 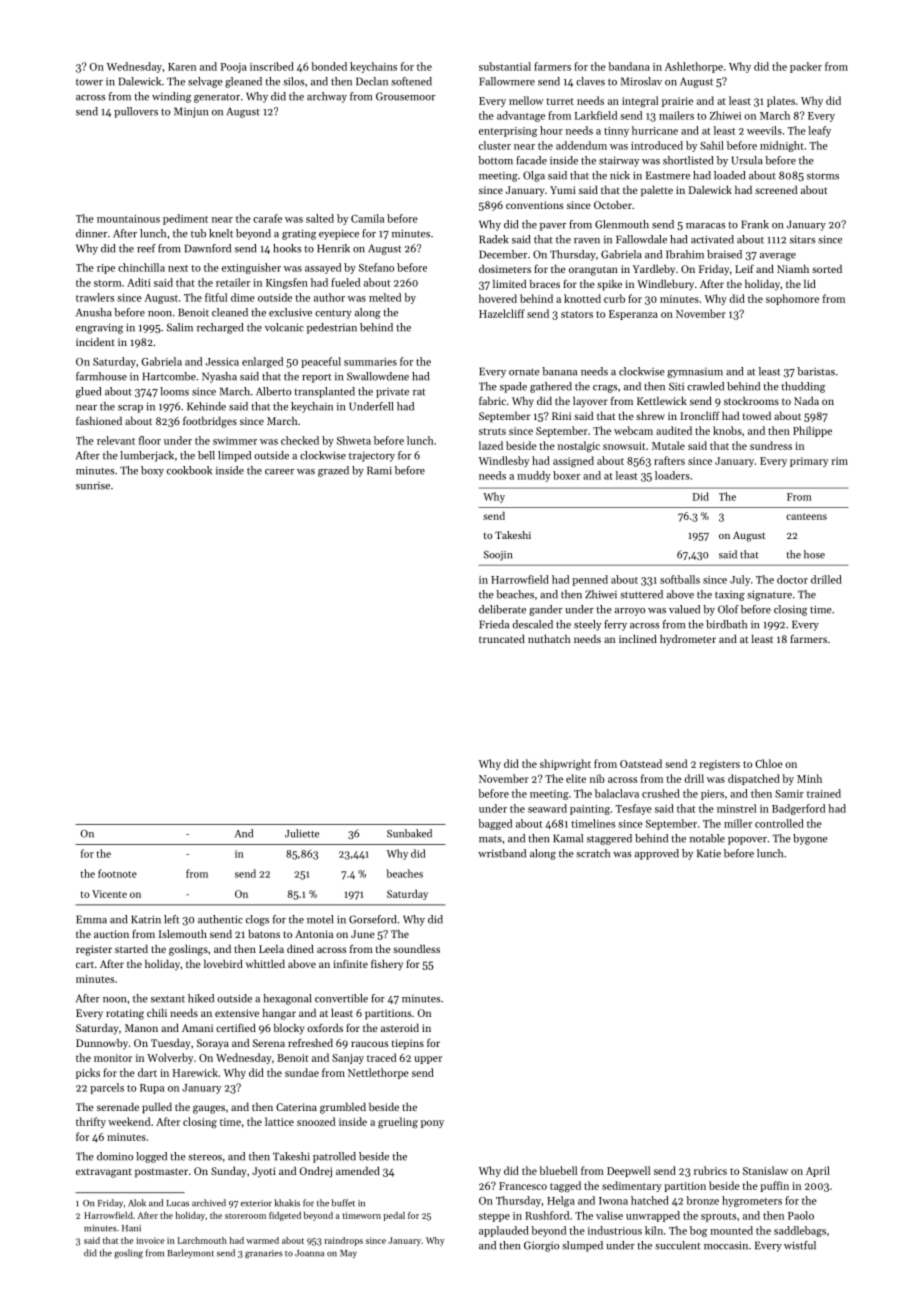 What do you see at coordinates (117, 873) in the page?
I see `footnote` at bounding box center [117, 873].
